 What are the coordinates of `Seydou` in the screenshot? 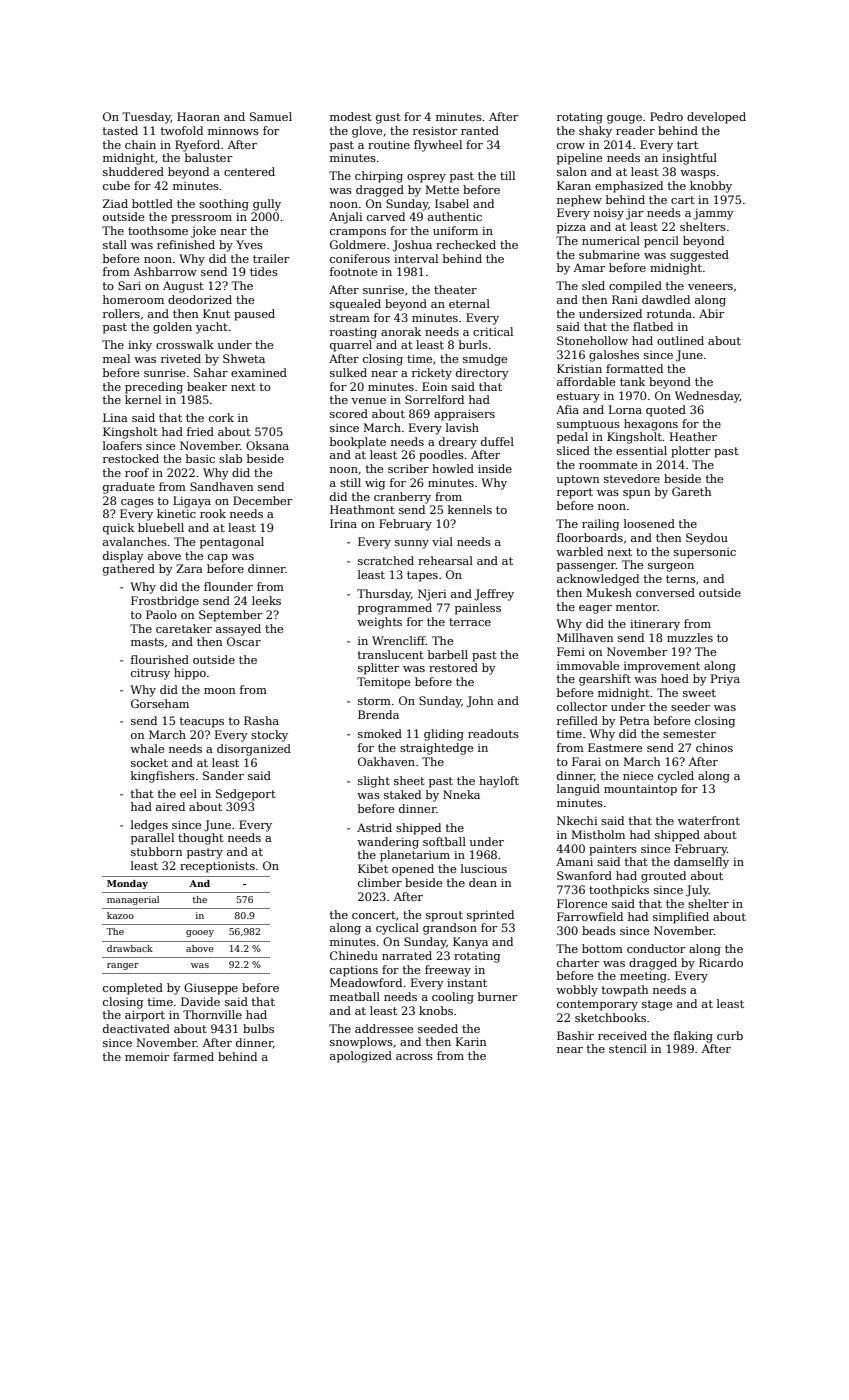 It's located at (707, 539).
